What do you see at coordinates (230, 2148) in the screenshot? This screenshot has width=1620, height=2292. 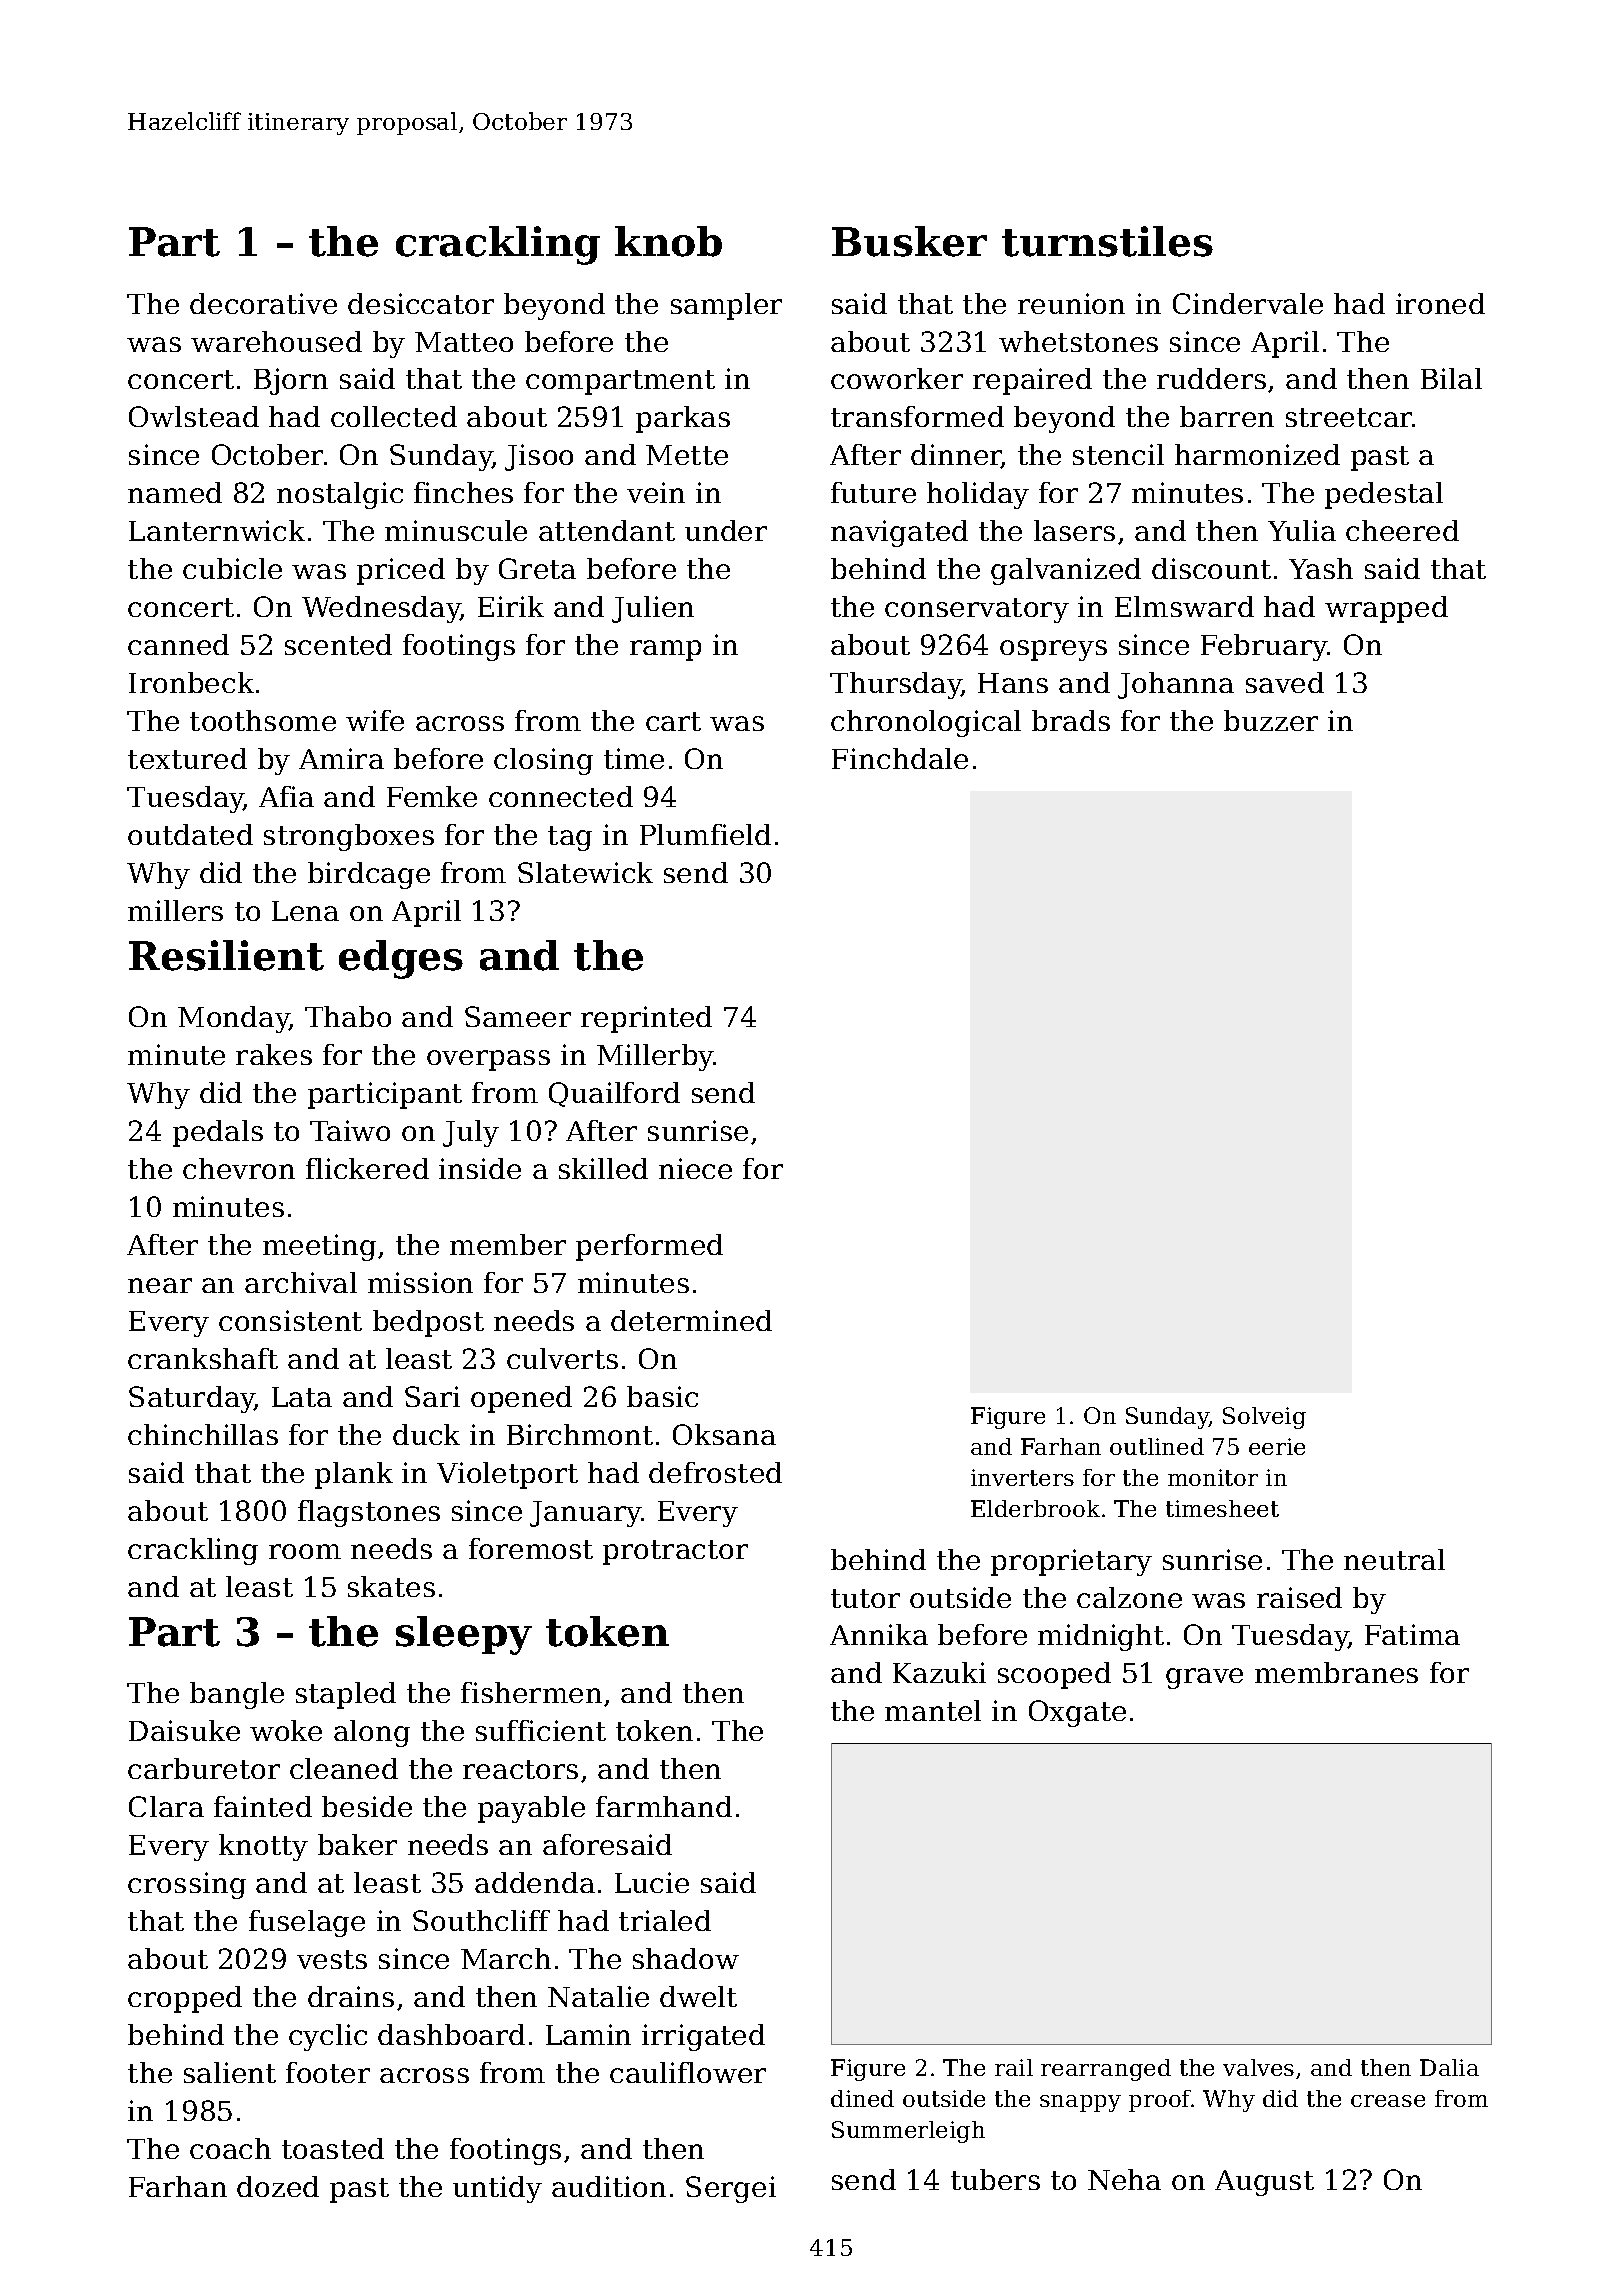 I see `coach` at bounding box center [230, 2148].
